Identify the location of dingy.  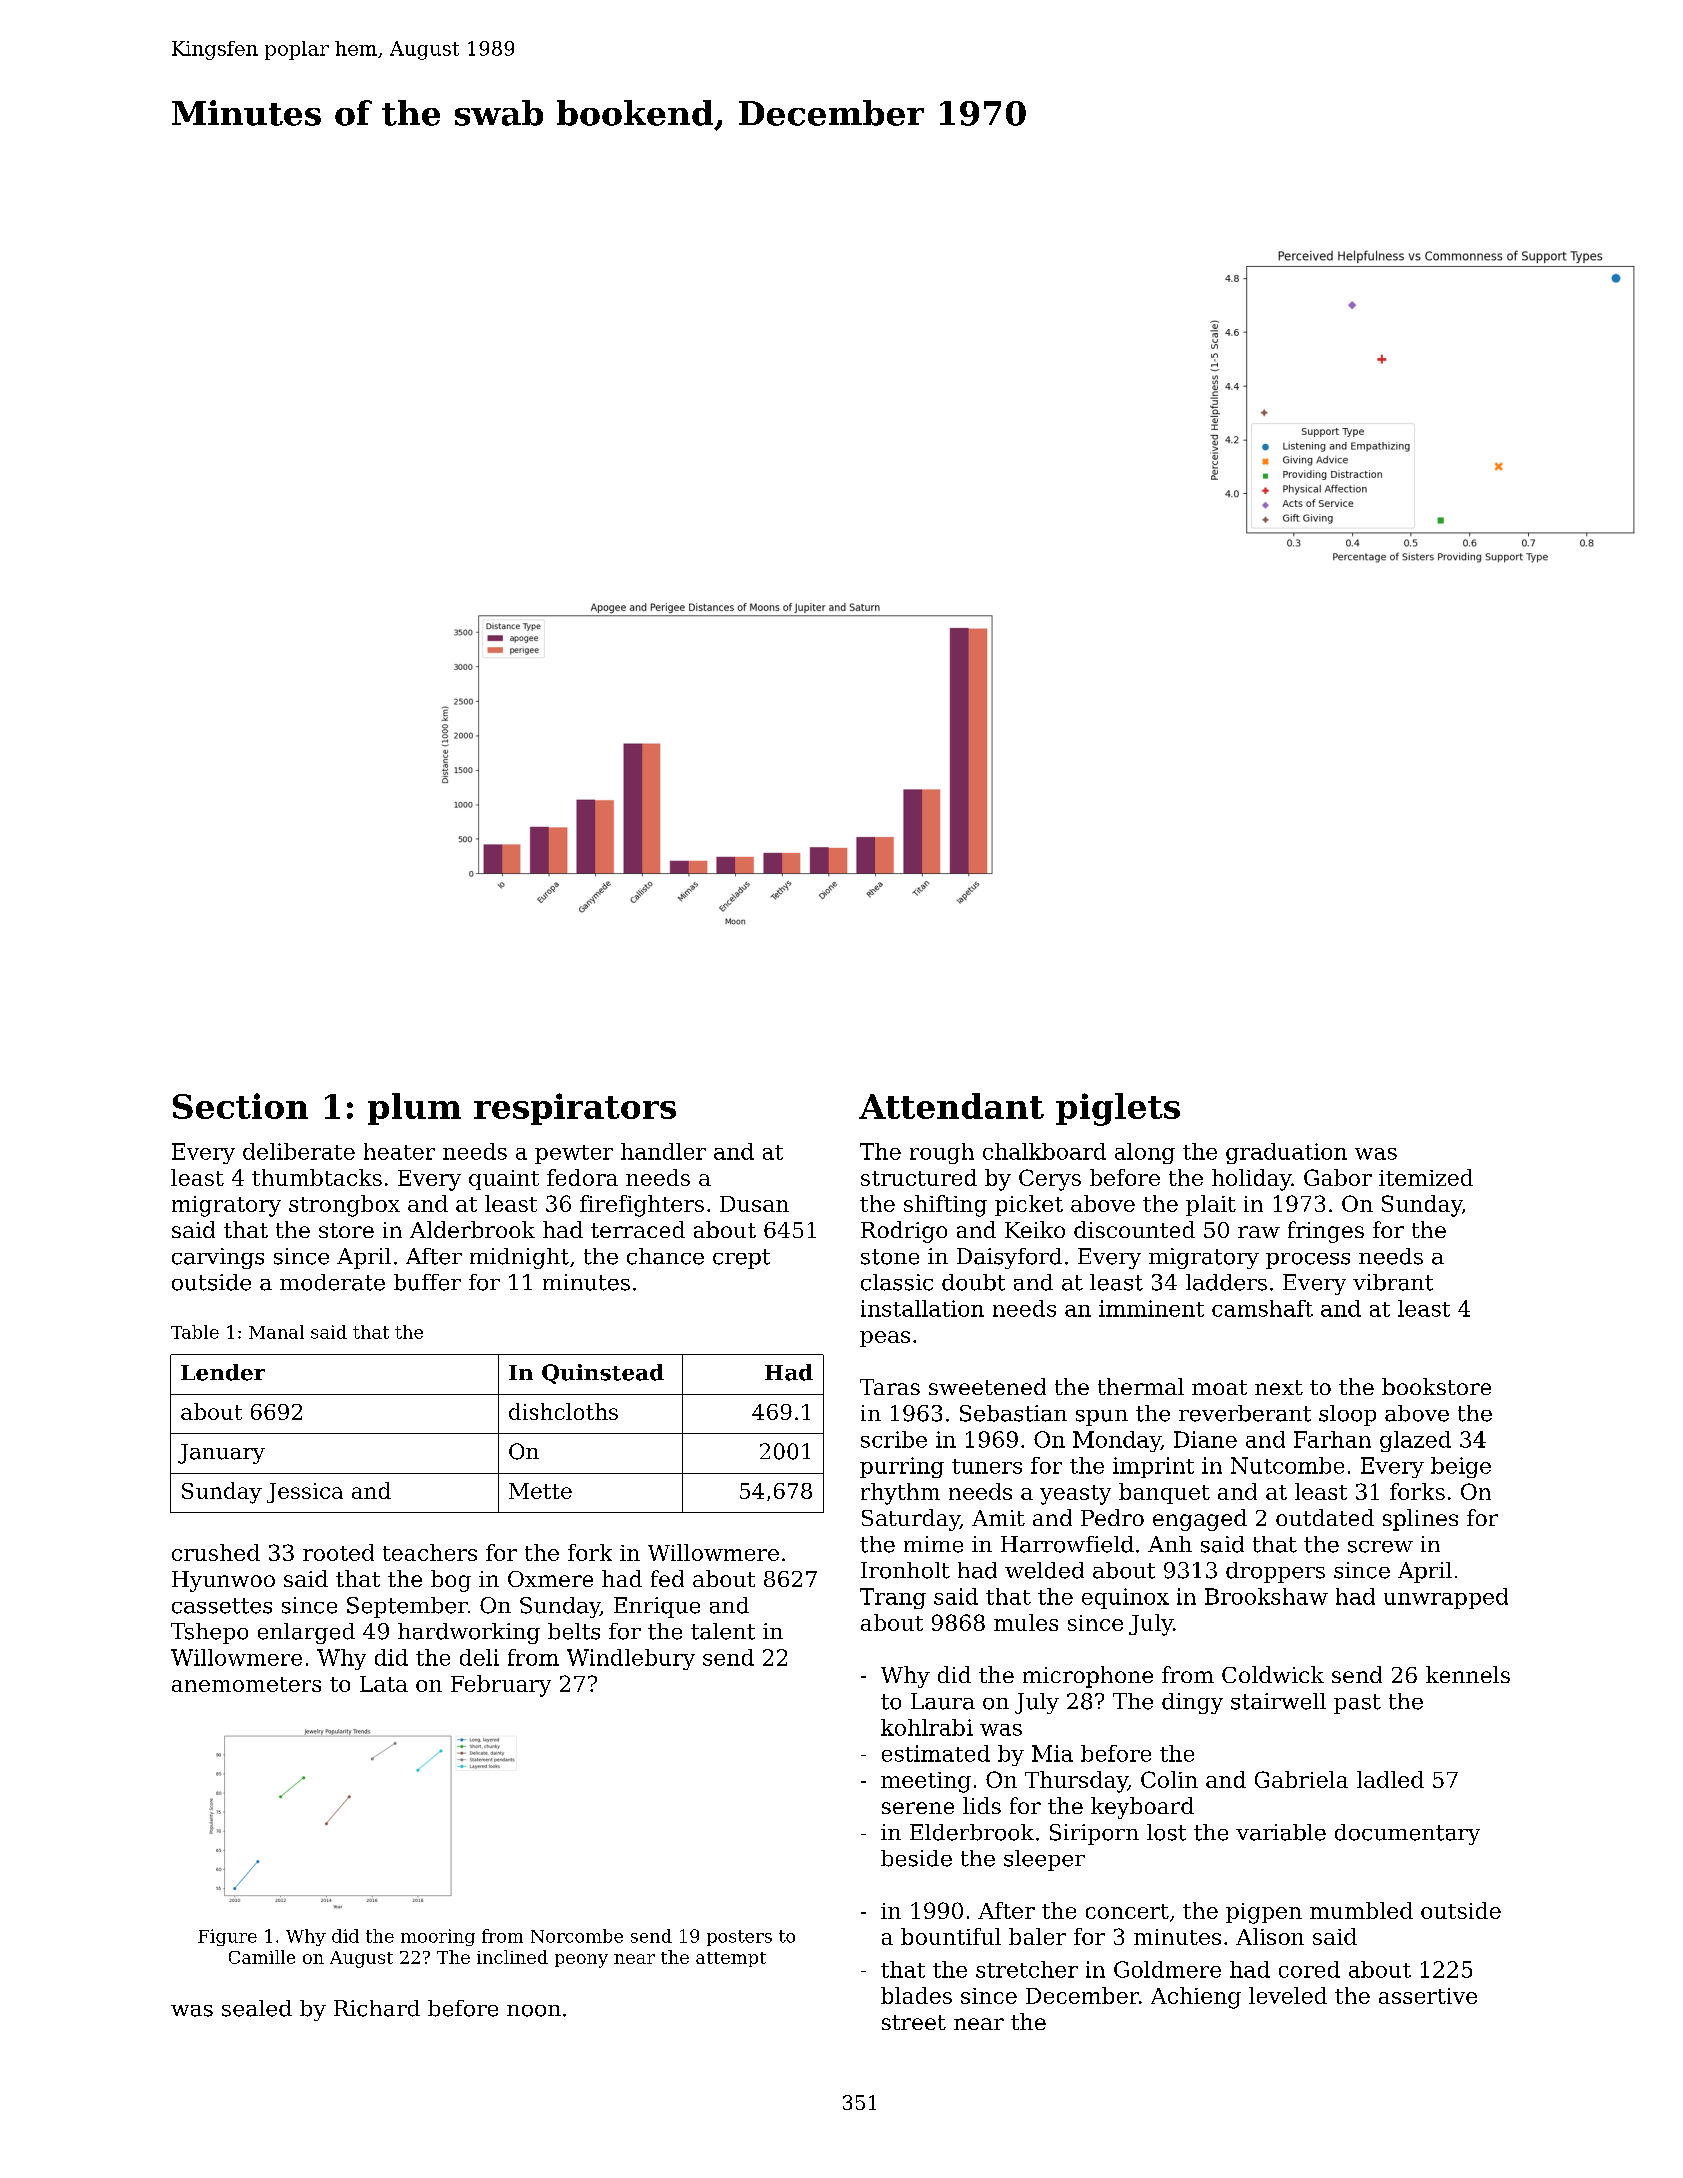
(1192, 1703).
